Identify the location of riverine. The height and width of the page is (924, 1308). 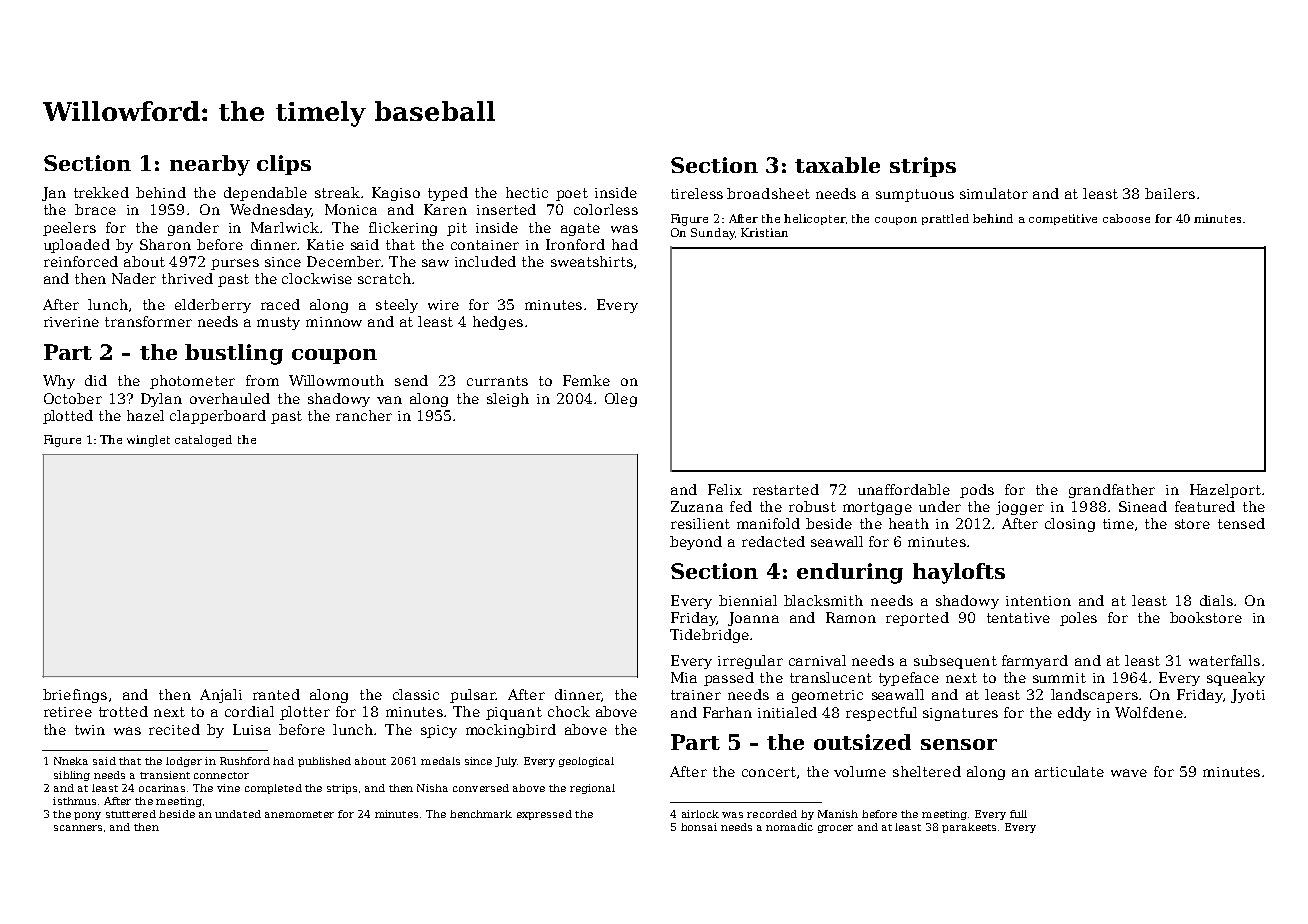
(71, 322).
